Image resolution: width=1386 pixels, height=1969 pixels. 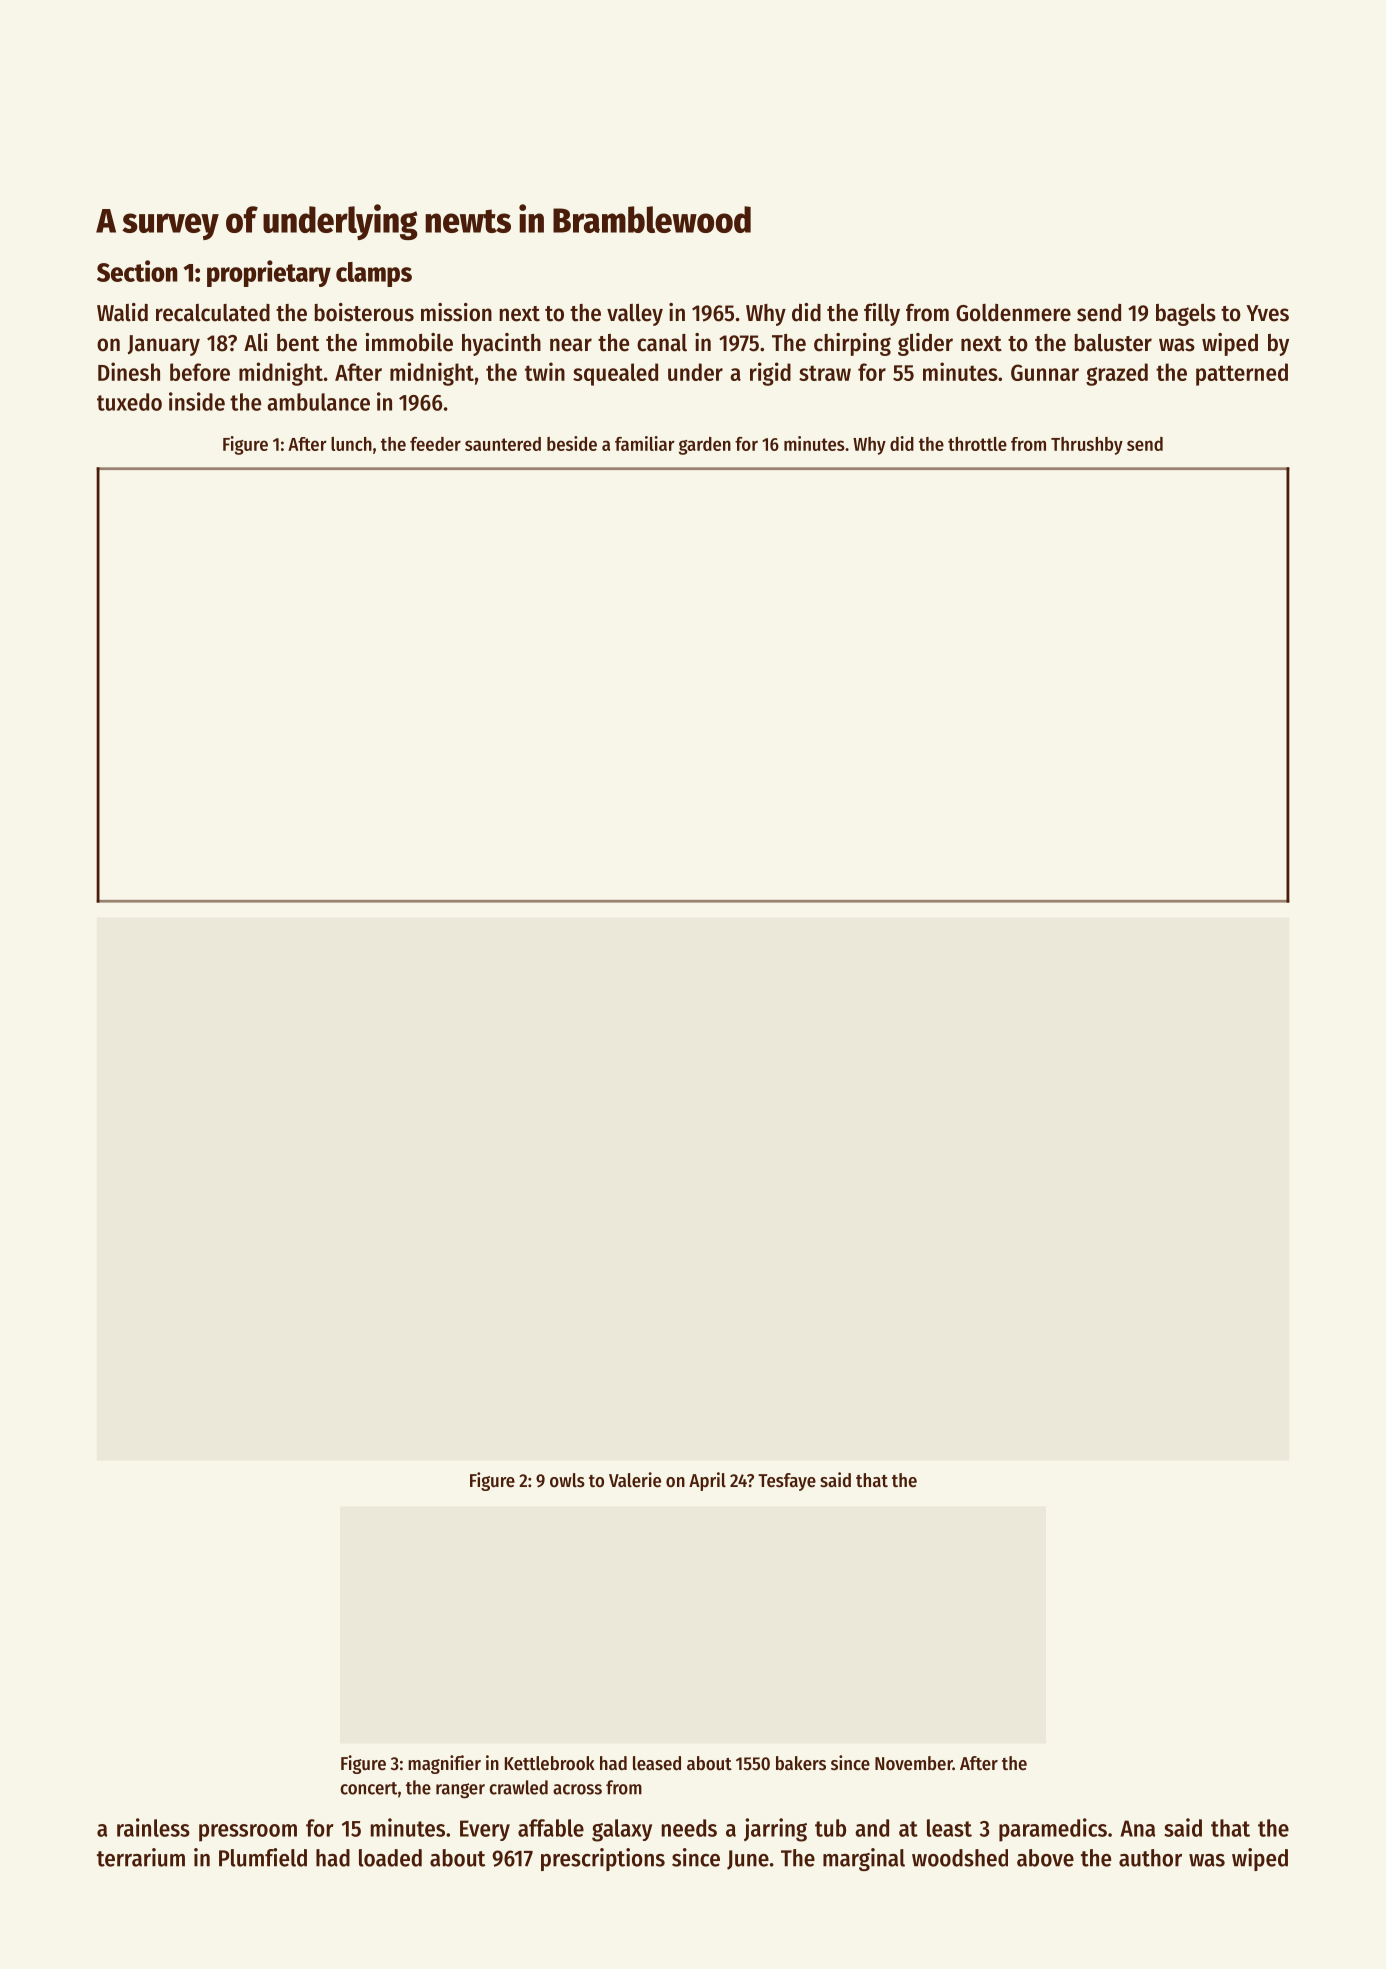 I want to click on Yves, so click(x=1267, y=313).
